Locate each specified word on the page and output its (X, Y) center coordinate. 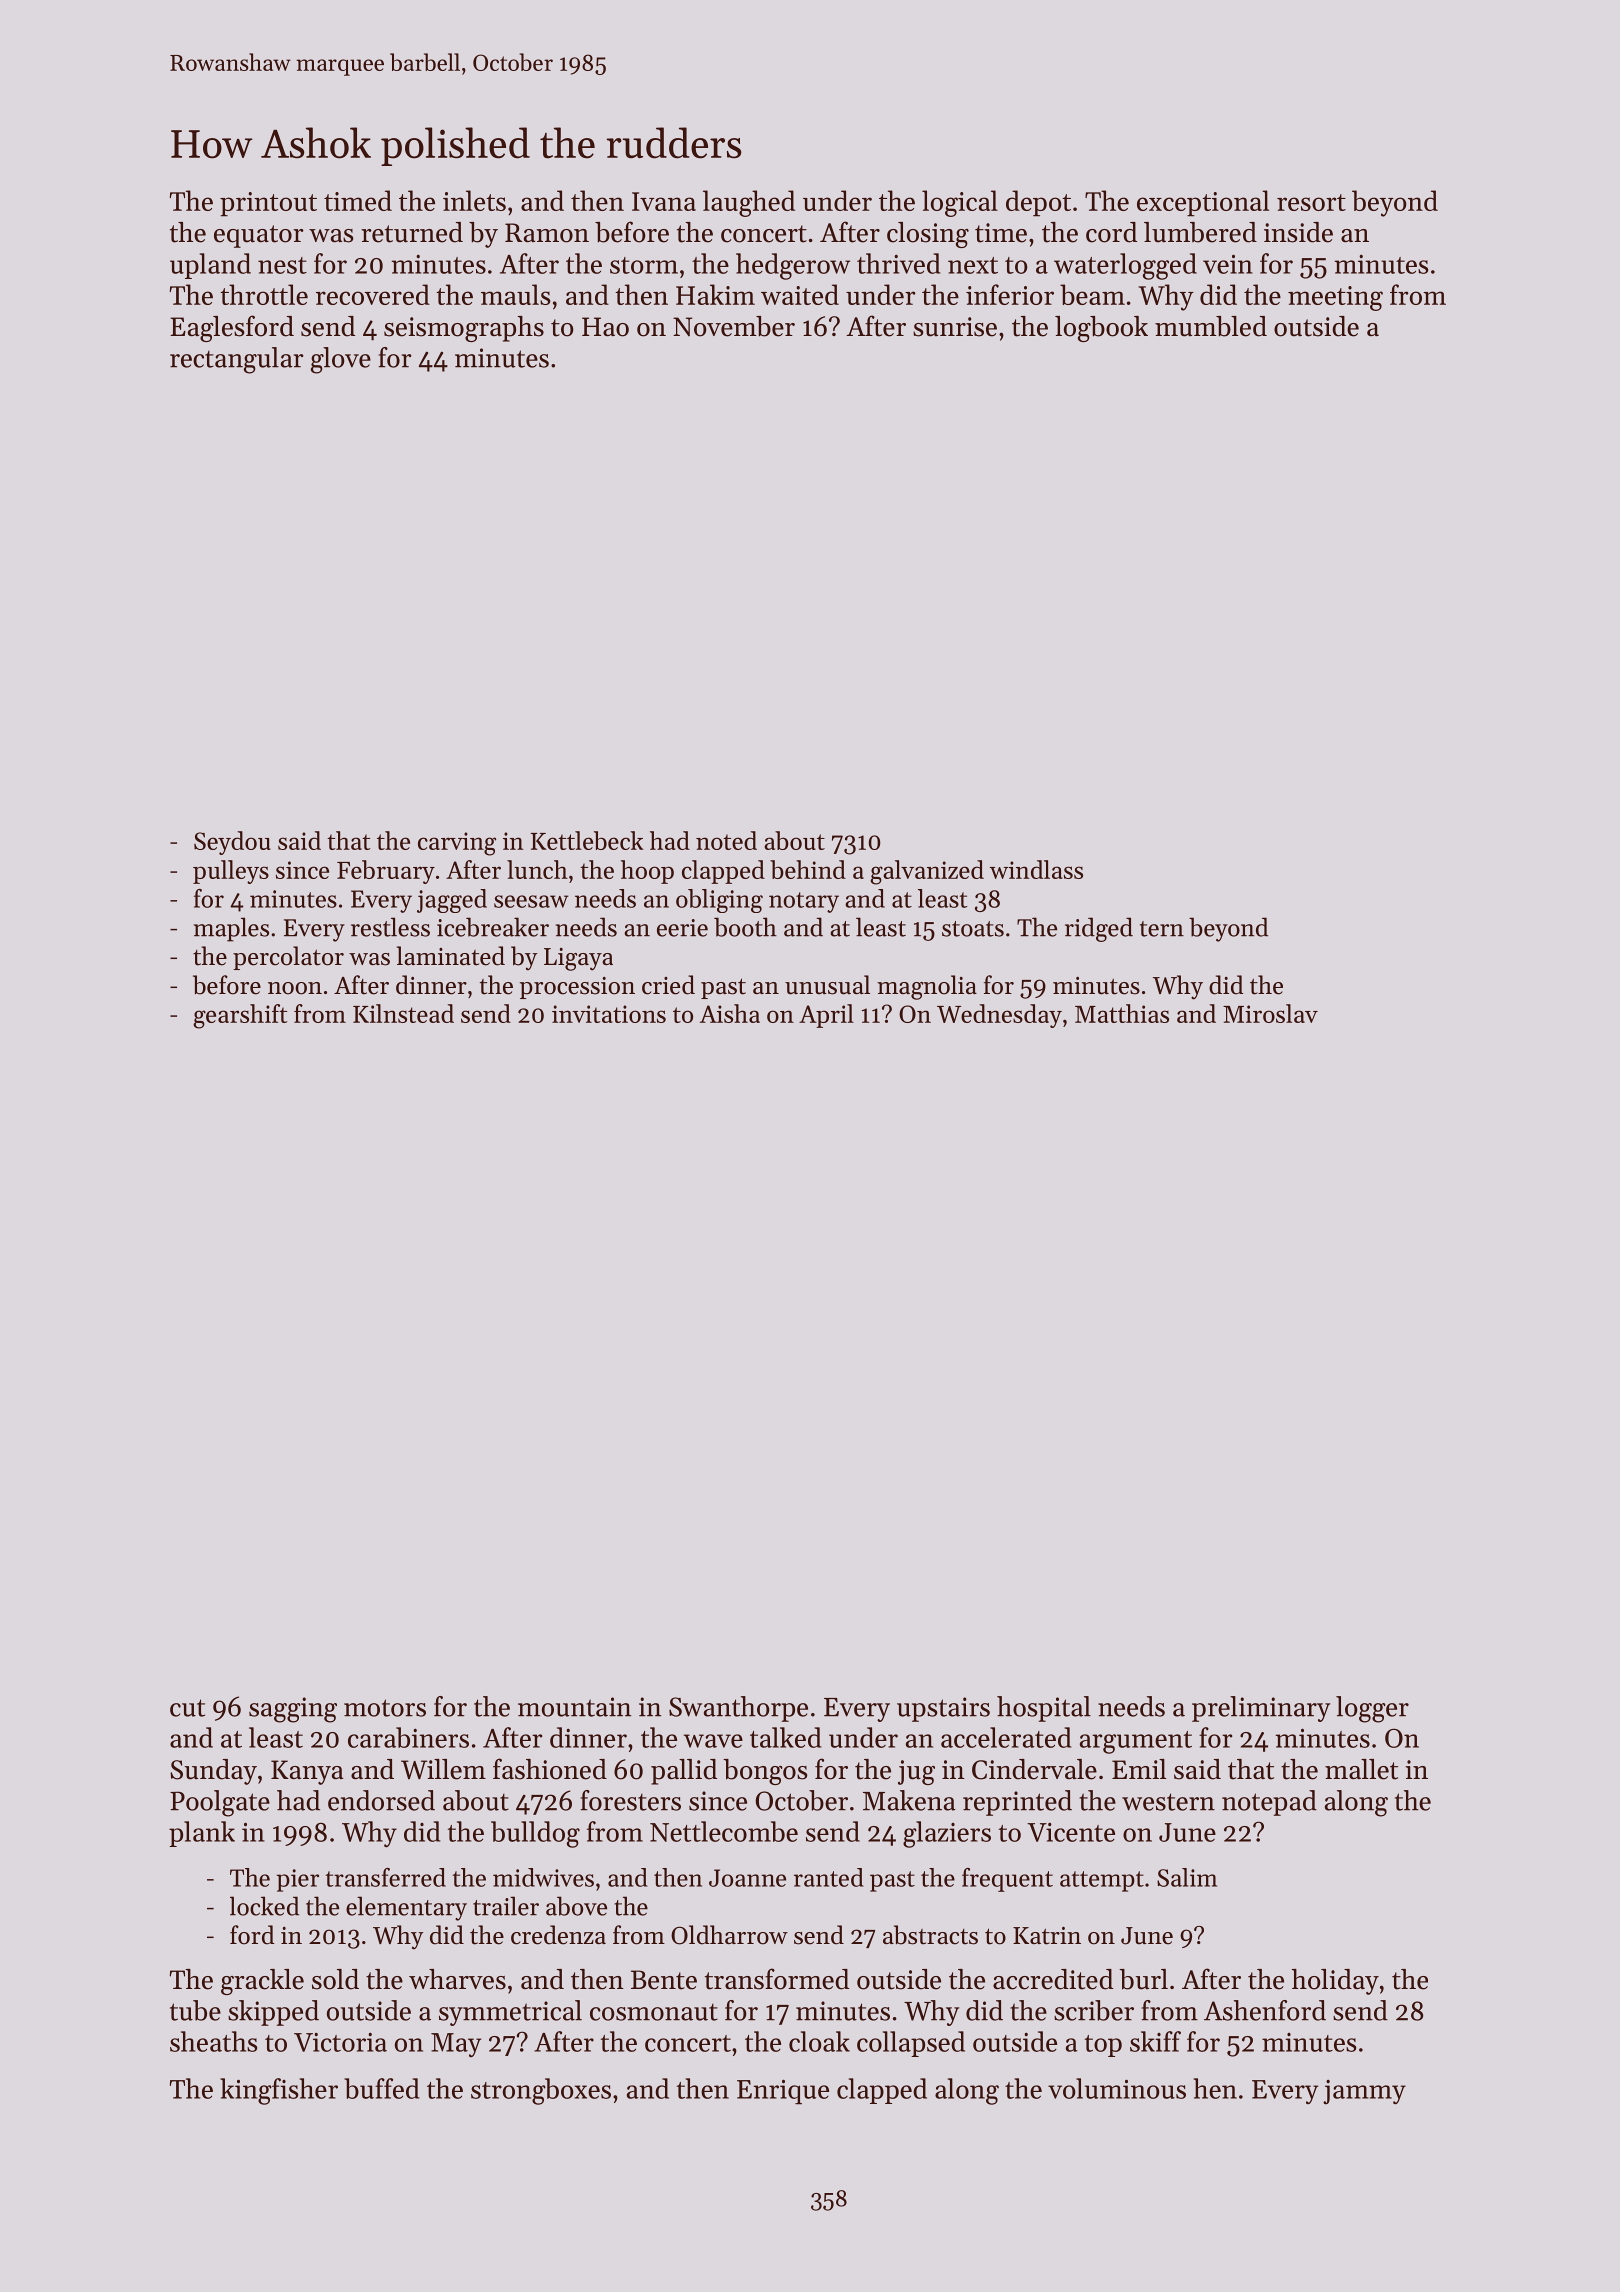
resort (1311, 202)
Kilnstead (403, 1013)
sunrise (955, 327)
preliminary (1261, 1709)
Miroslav (1270, 1013)
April (826, 1016)
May (456, 2045)
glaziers (947, 1834)
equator (259, 236)
